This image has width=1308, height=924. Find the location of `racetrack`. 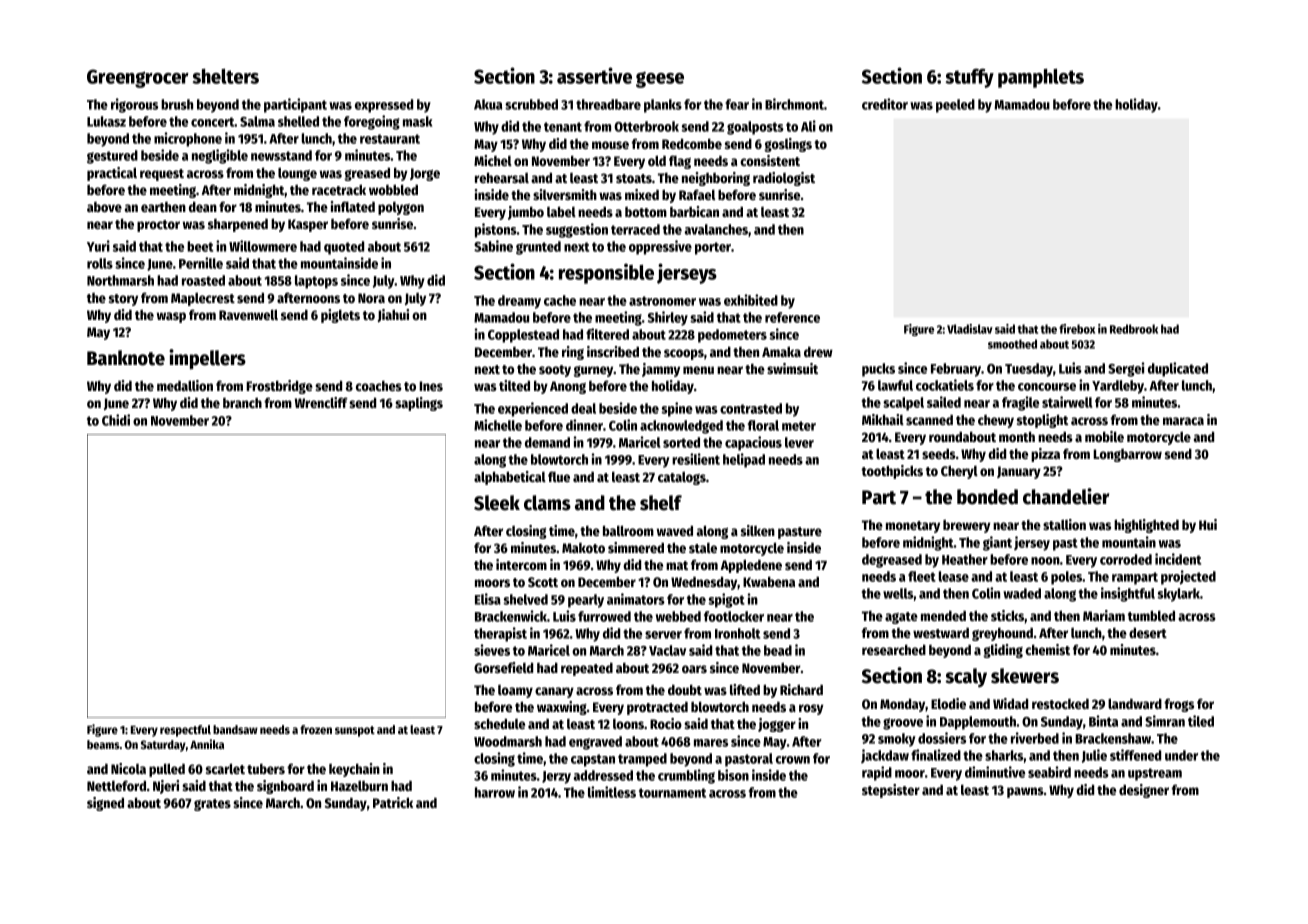

racetrack is located at coordinates (339, 189).
